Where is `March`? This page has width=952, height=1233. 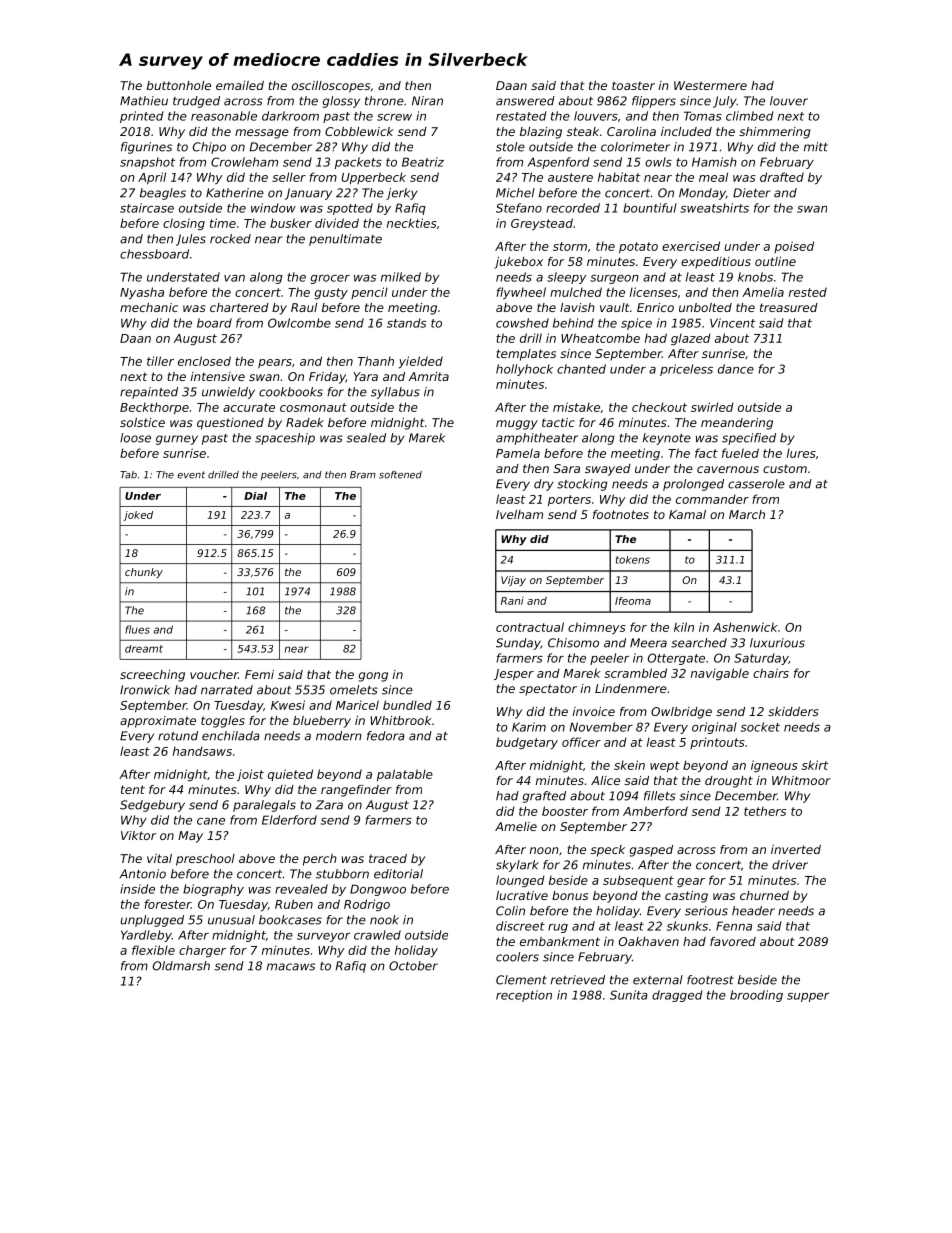
March is located at coordinates (747, 514).
